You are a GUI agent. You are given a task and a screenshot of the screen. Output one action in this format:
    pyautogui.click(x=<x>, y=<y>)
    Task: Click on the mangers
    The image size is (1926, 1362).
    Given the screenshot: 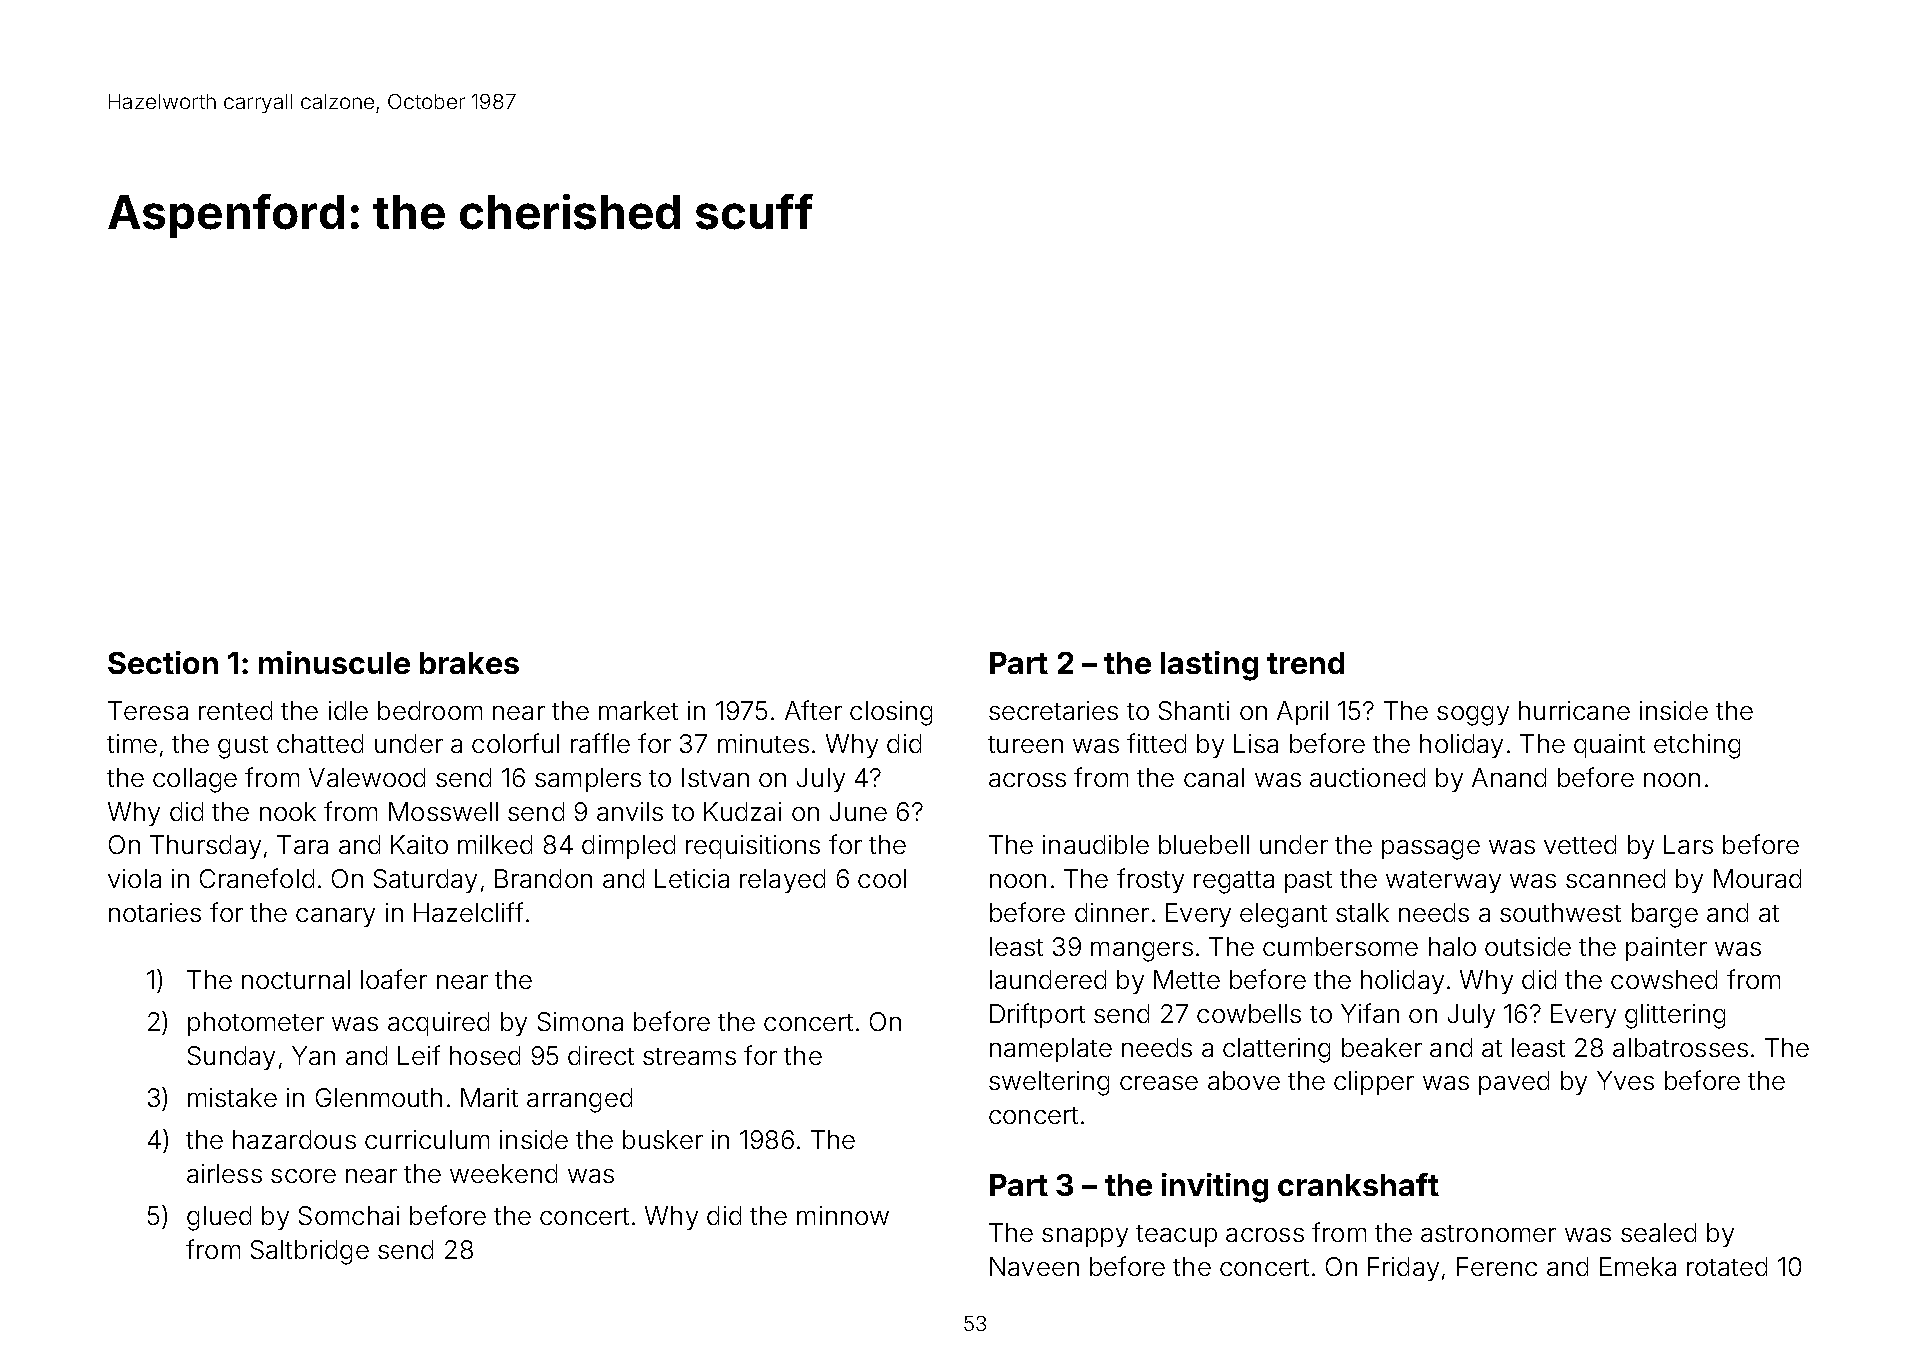 What is the action you would take?
    pyautogui.click(x=1142, y=952)
